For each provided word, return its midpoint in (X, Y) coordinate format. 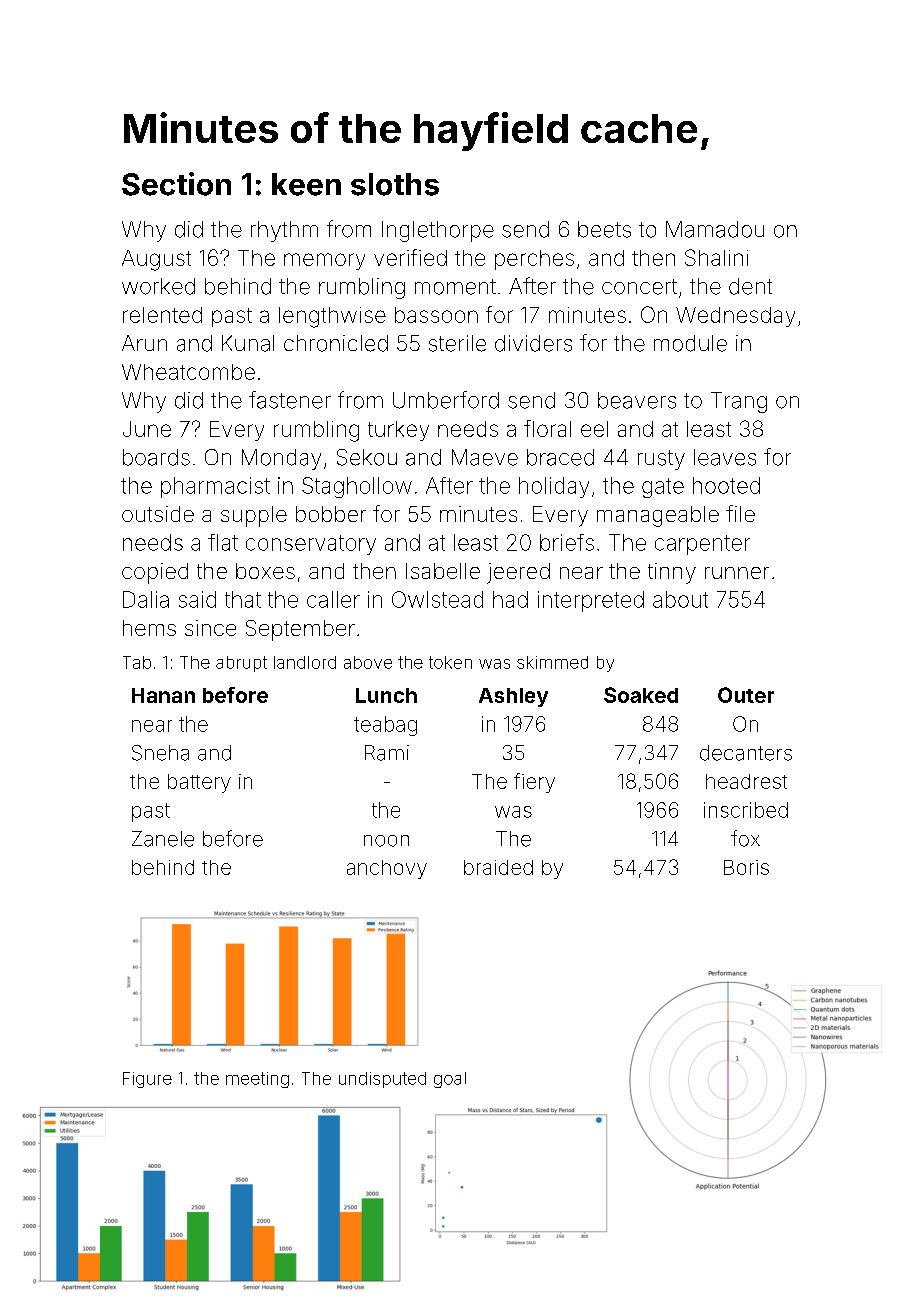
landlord (305, 662)
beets (604, 229)
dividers (533, 343)
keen (306, 184)
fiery (534, 783)
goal (450, 1080)
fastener (290, 400)
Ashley (513, 697)
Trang (739, 402)
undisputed (382, 1080)
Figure (147, 1080)
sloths (395, 184)
